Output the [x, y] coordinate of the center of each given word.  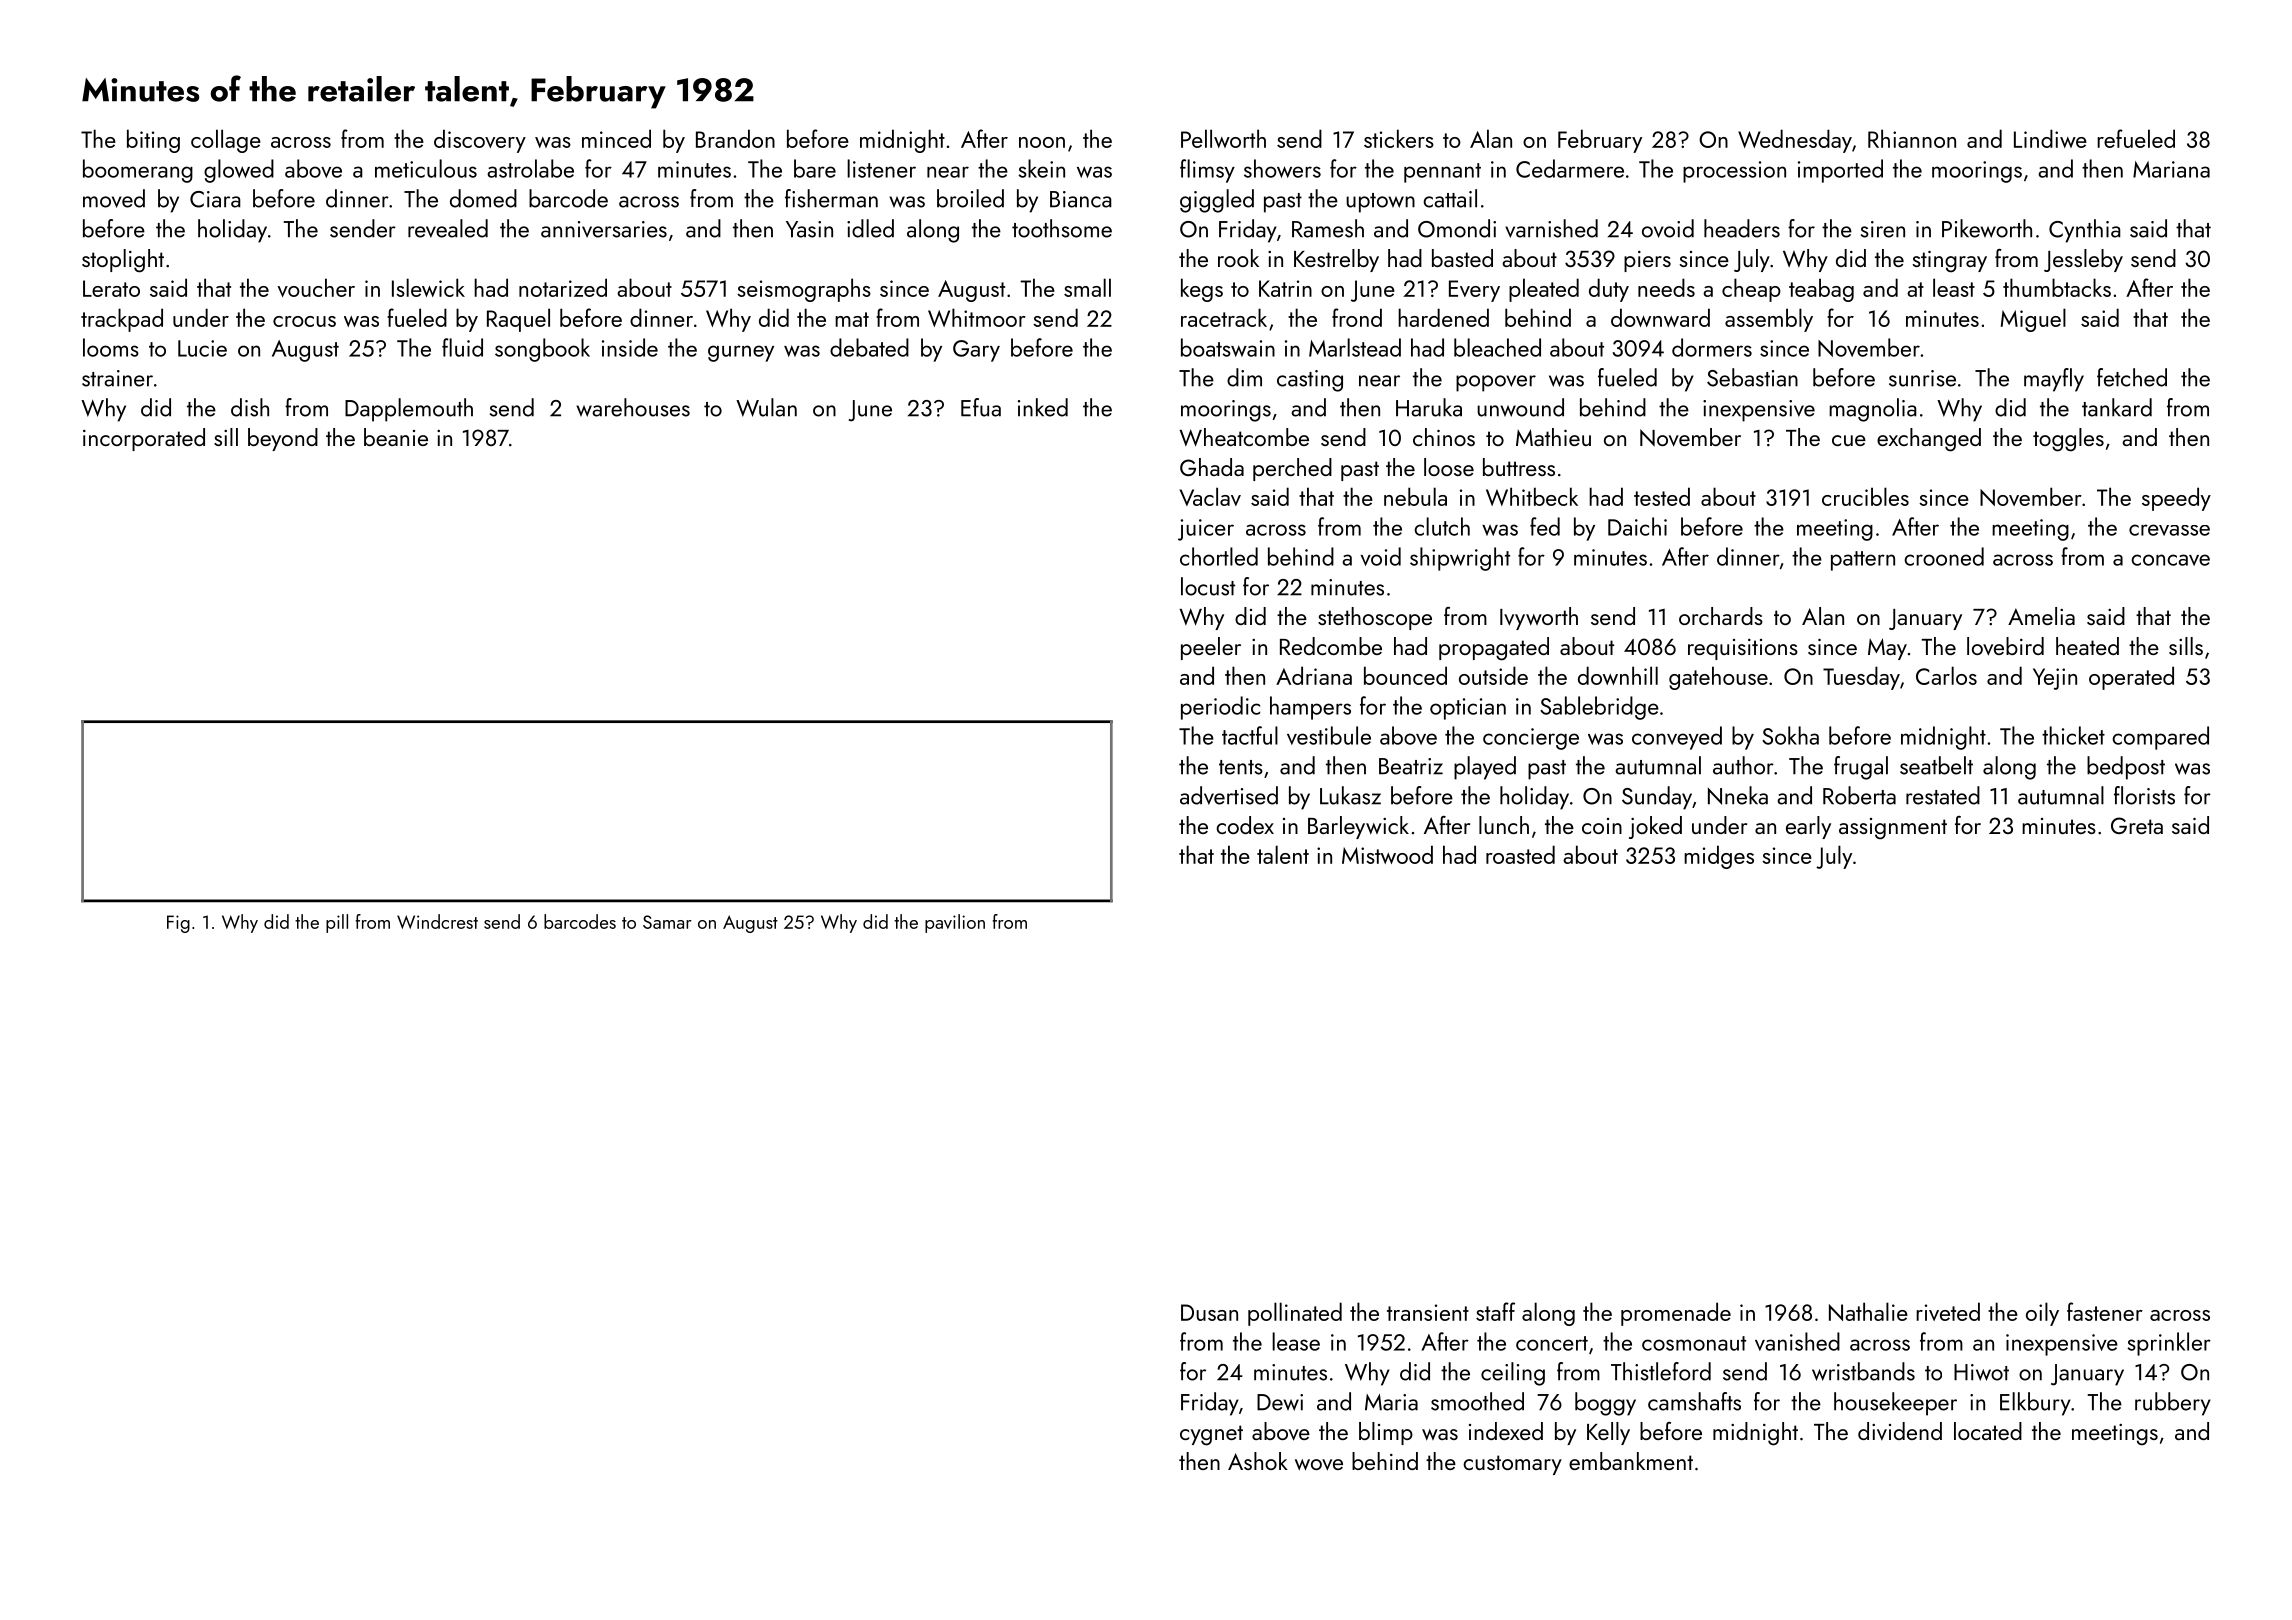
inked [1043, 407]
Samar [667, 922]
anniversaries [604, 229]
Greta [2137, 825]
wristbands [1863, 1371]
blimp [1386, 1433]
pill [337, 923]
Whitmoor [977, 317]
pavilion [955, 923]
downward [1660, 317]
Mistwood [1387, 854]
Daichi [1637, 526]
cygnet [1211, 1435]
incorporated [144, 439]
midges [1719, 857]
